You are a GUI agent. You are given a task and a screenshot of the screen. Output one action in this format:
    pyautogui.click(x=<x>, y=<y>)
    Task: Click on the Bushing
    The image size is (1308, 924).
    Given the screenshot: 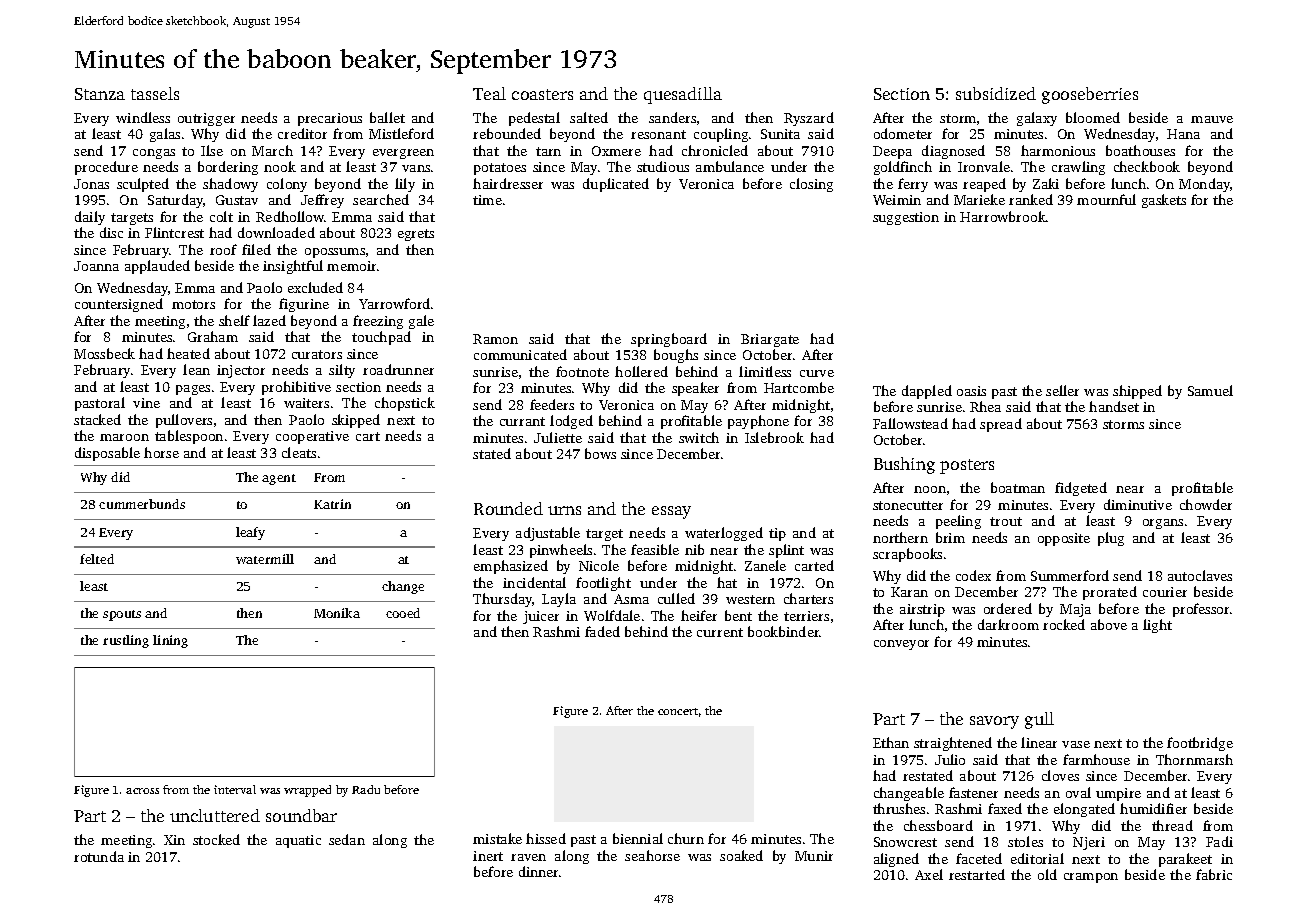 What is the action you would take?
    pyautogui.click(x=904, y=465)
